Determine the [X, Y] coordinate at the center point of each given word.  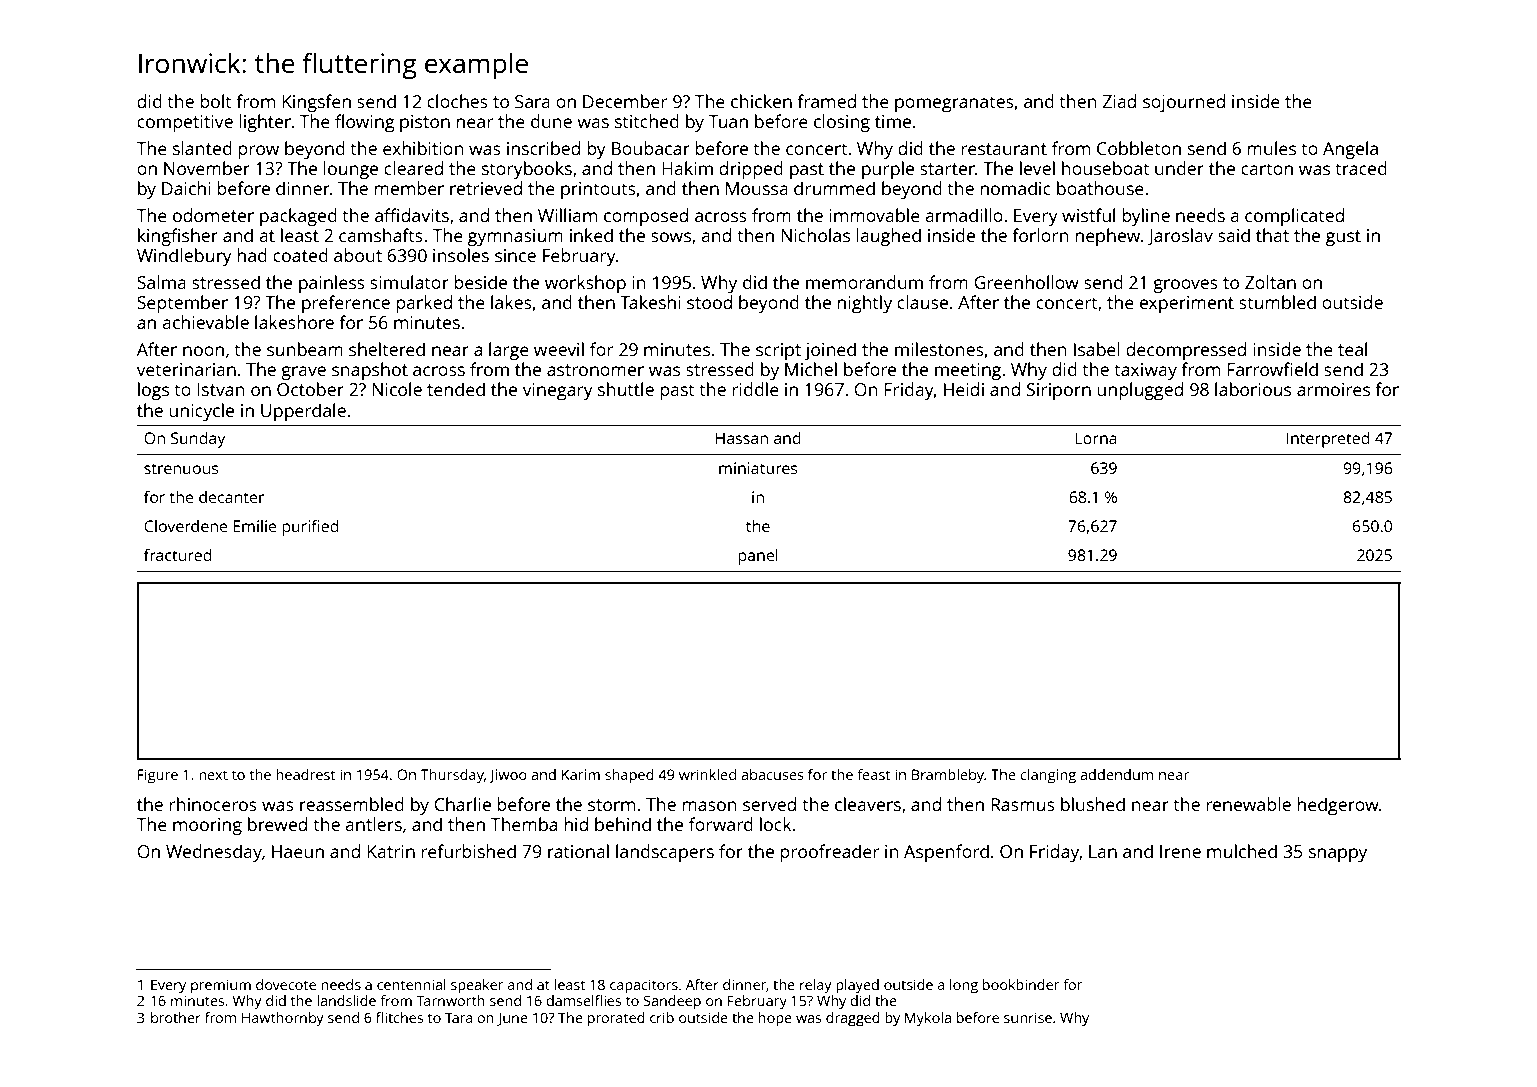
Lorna [1096, 438]
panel [758, 556]
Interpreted [1328, 439]
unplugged [1140, 391]
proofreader [829, 853]
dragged [853, 1019]
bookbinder [1021, 984]
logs [153, 391]
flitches [399, 1017]
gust [1343, 238]
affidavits [412, 215]
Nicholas [815, 235]
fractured [177, 554]
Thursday [452, 776]
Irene [1180, 851]
